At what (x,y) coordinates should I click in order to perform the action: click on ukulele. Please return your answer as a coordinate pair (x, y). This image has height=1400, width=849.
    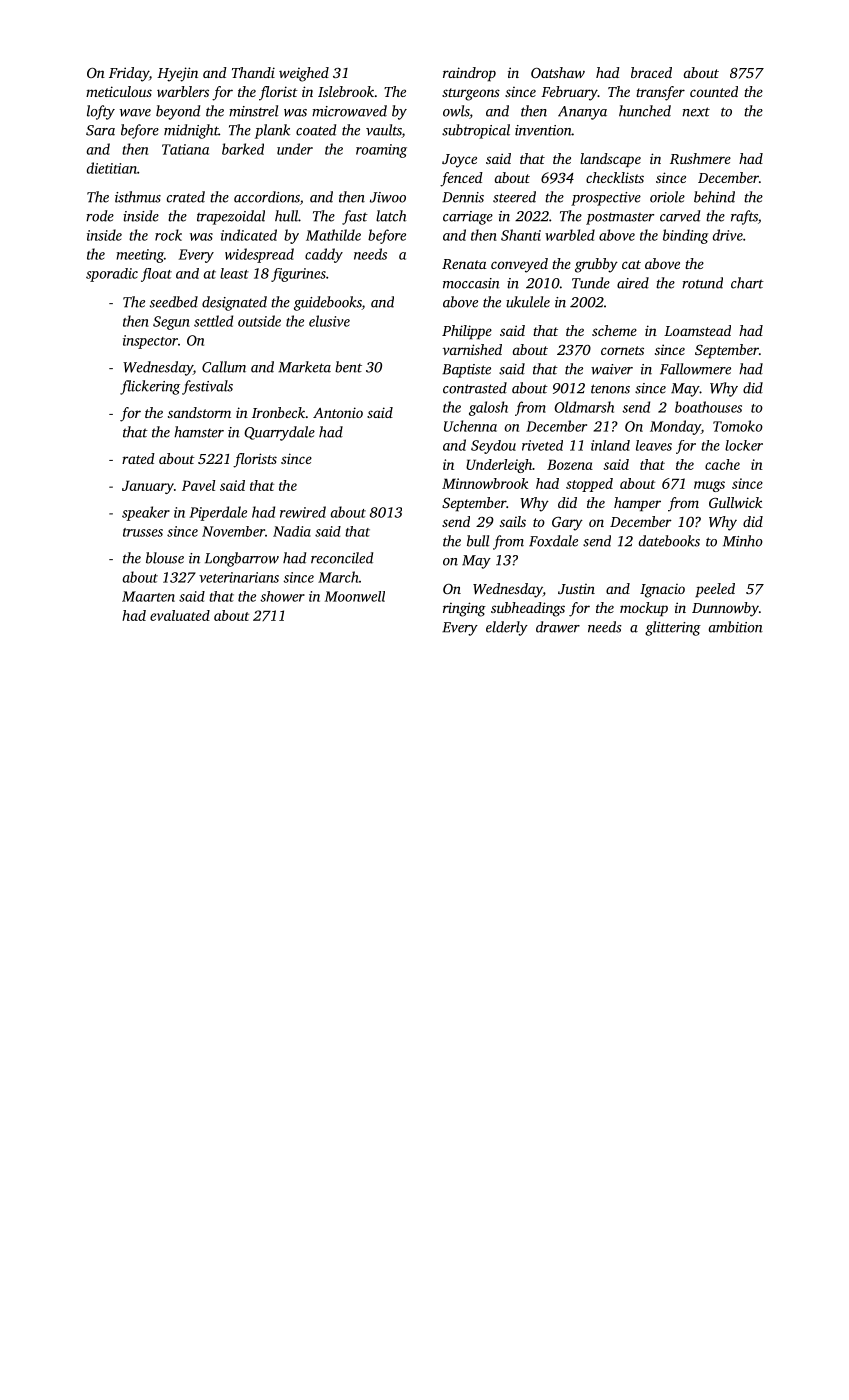
    Looking at the image, I should click on (528, 302).
